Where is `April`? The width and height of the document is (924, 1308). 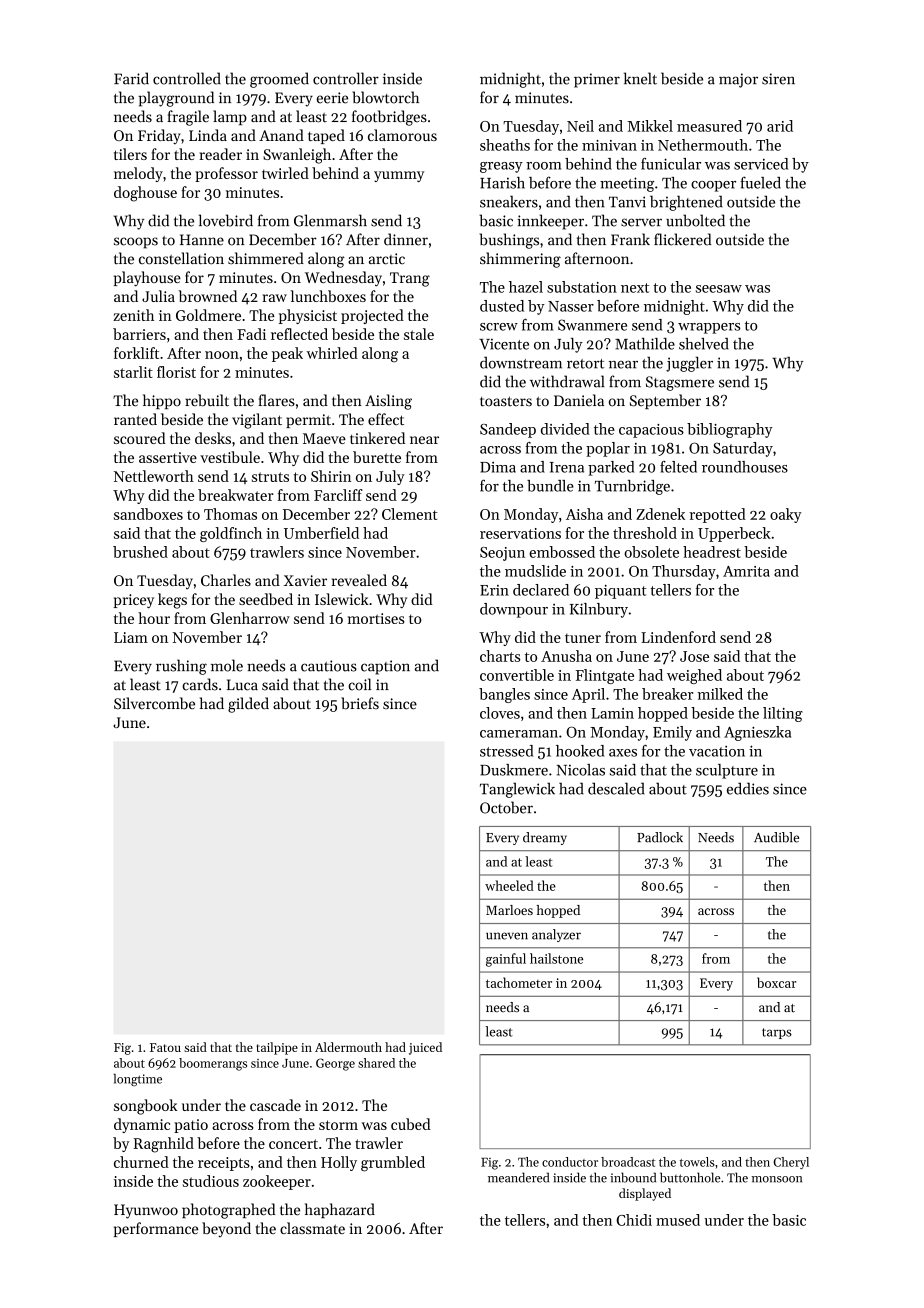 April is located at coordinates (588, 695).
